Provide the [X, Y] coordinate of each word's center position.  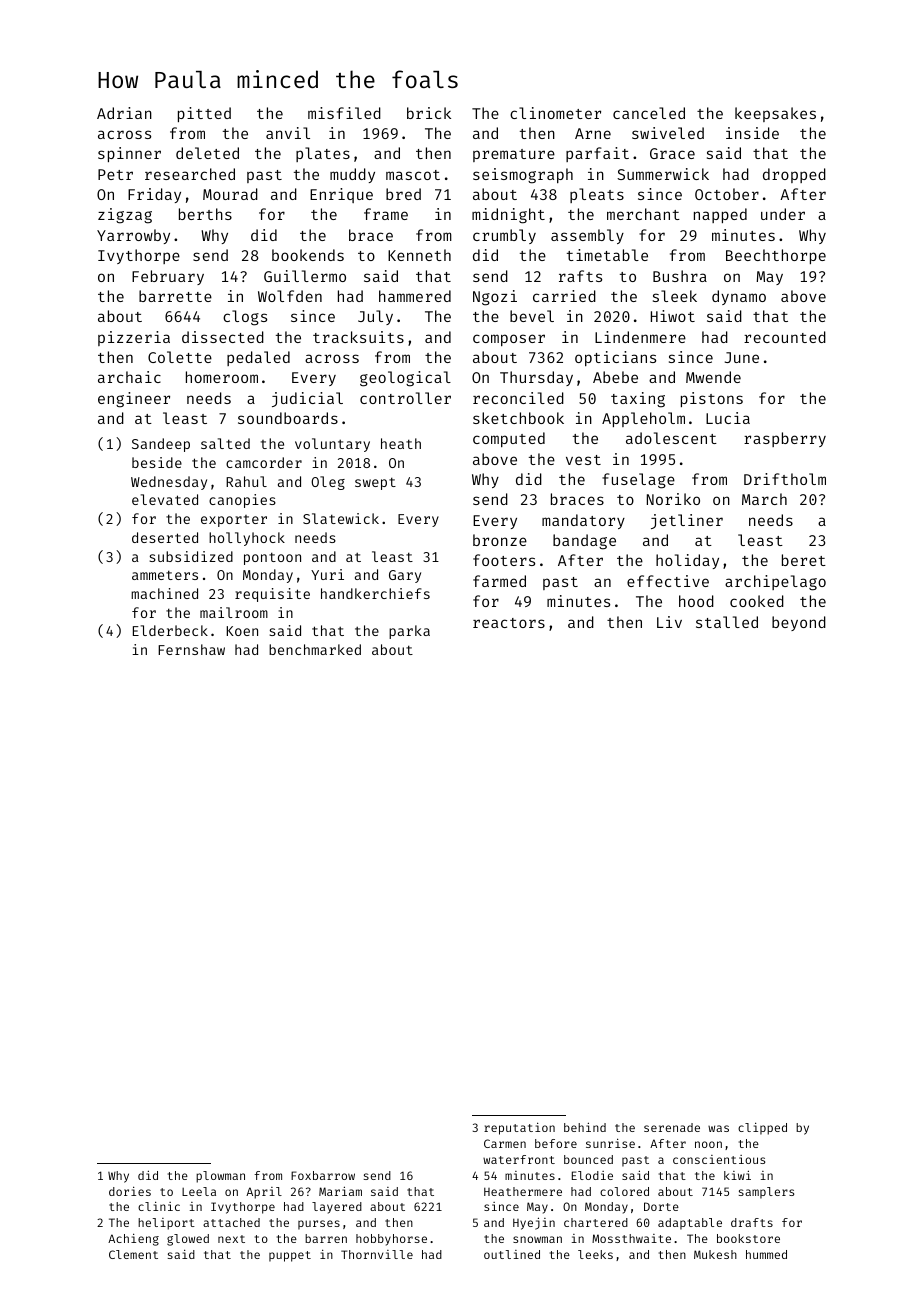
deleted [207, 153]
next [231, 1239]
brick [429, 113]
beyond [799, 623]
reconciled [518, 398]
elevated [165, 499]
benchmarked [315, 649]
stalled [727, 622]
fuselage [638, 481]
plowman [220, 1177]
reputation [519, 1128]
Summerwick [663, 174]
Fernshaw [191, 649]
